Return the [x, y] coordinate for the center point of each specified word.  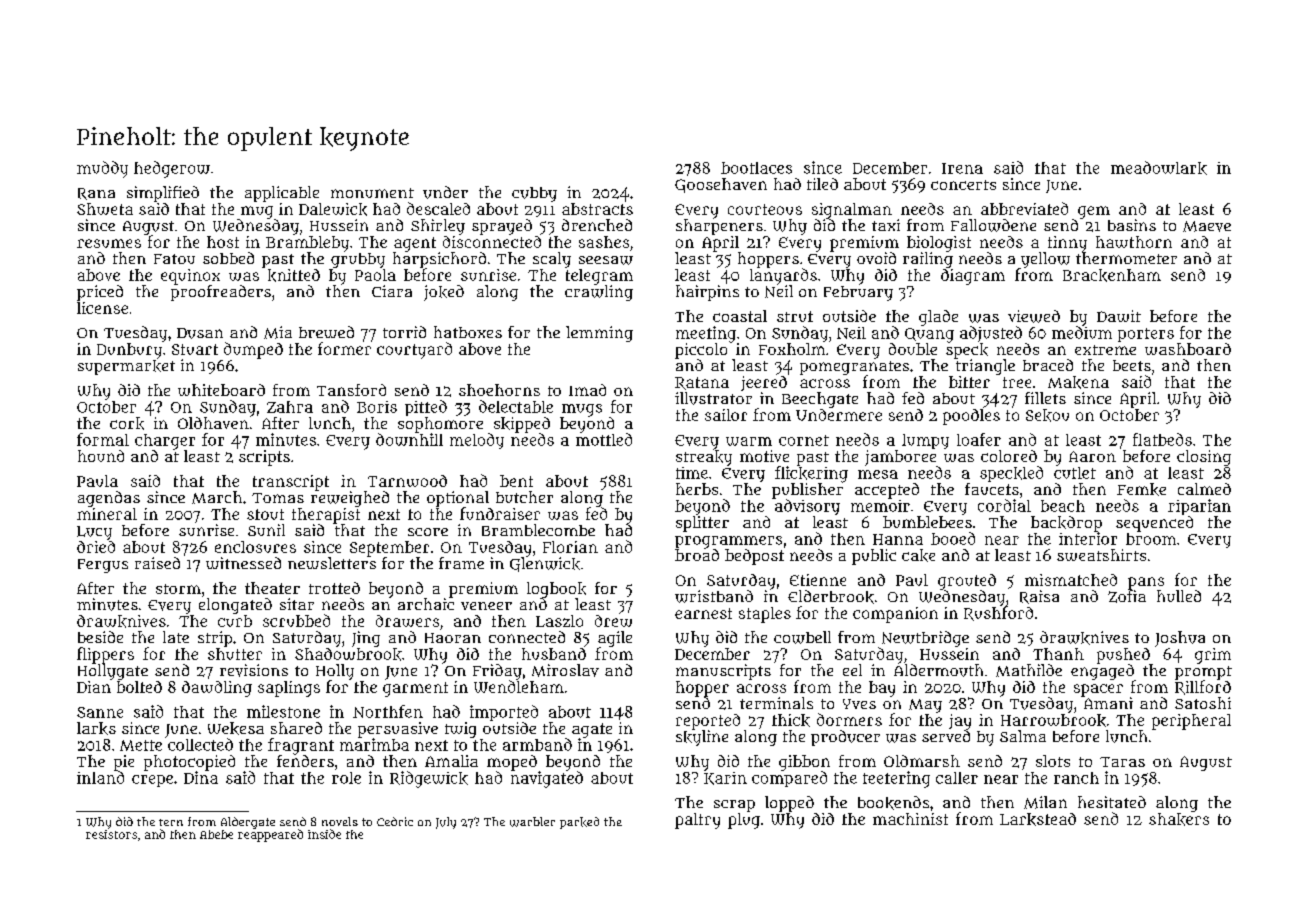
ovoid [876, 258]
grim [1213, 656]
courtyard [414, 350]
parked [579, 823]
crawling [599, 293]
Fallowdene [993, 225]
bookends [893, 803]
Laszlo [559, 621]
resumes [109, 243]
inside [324, 834]
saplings [289, 689]
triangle [985, 367]
